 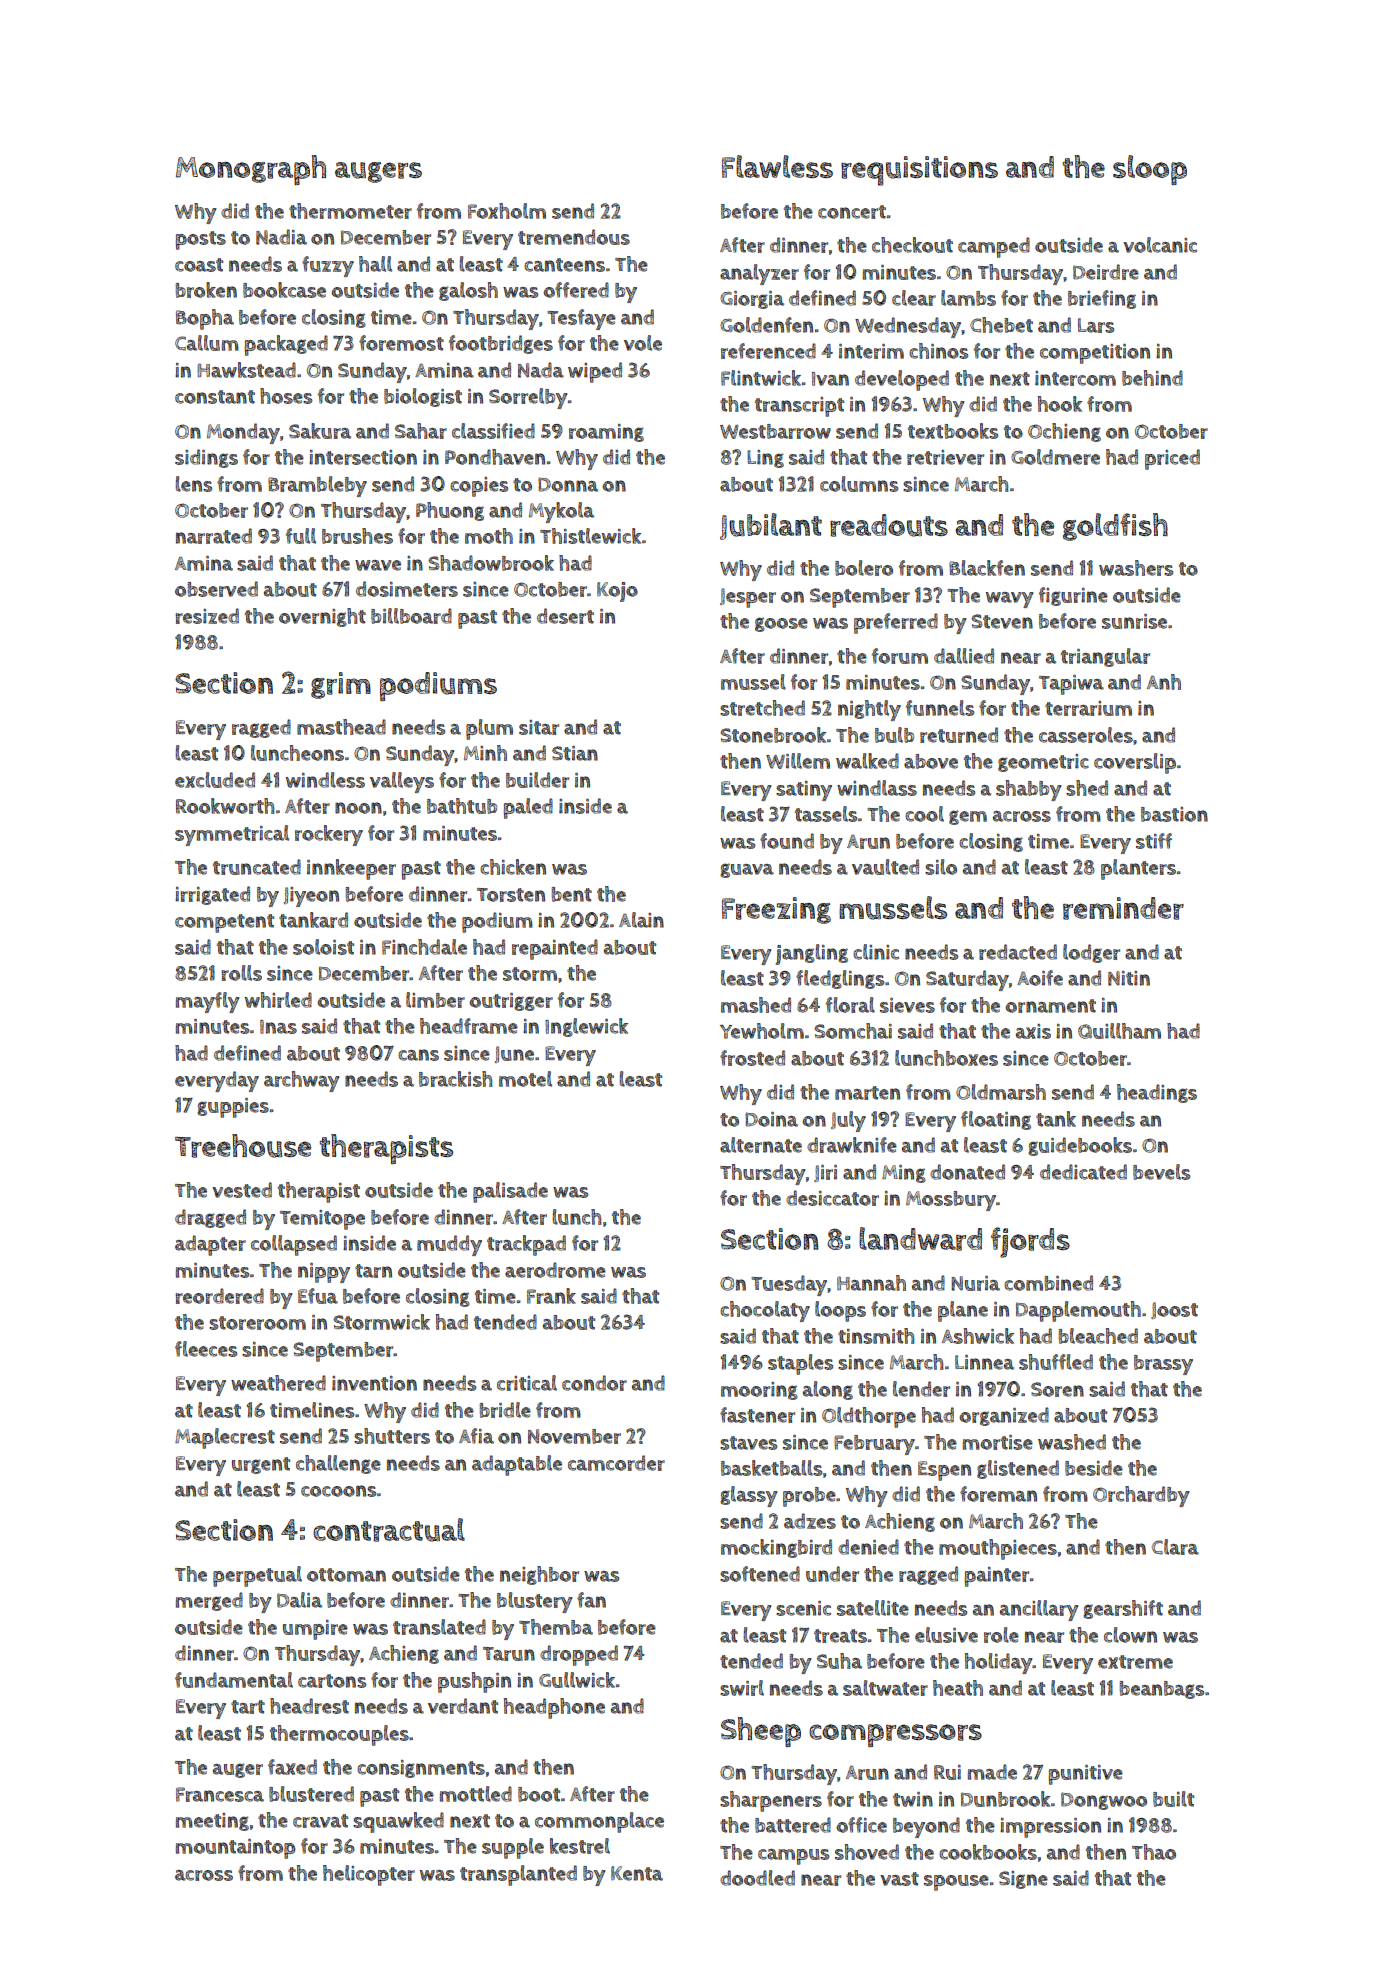 What do you see at coordinates (1106, 272) in the document?
I see `Deirdre` at bounding box center [1106, 272].
